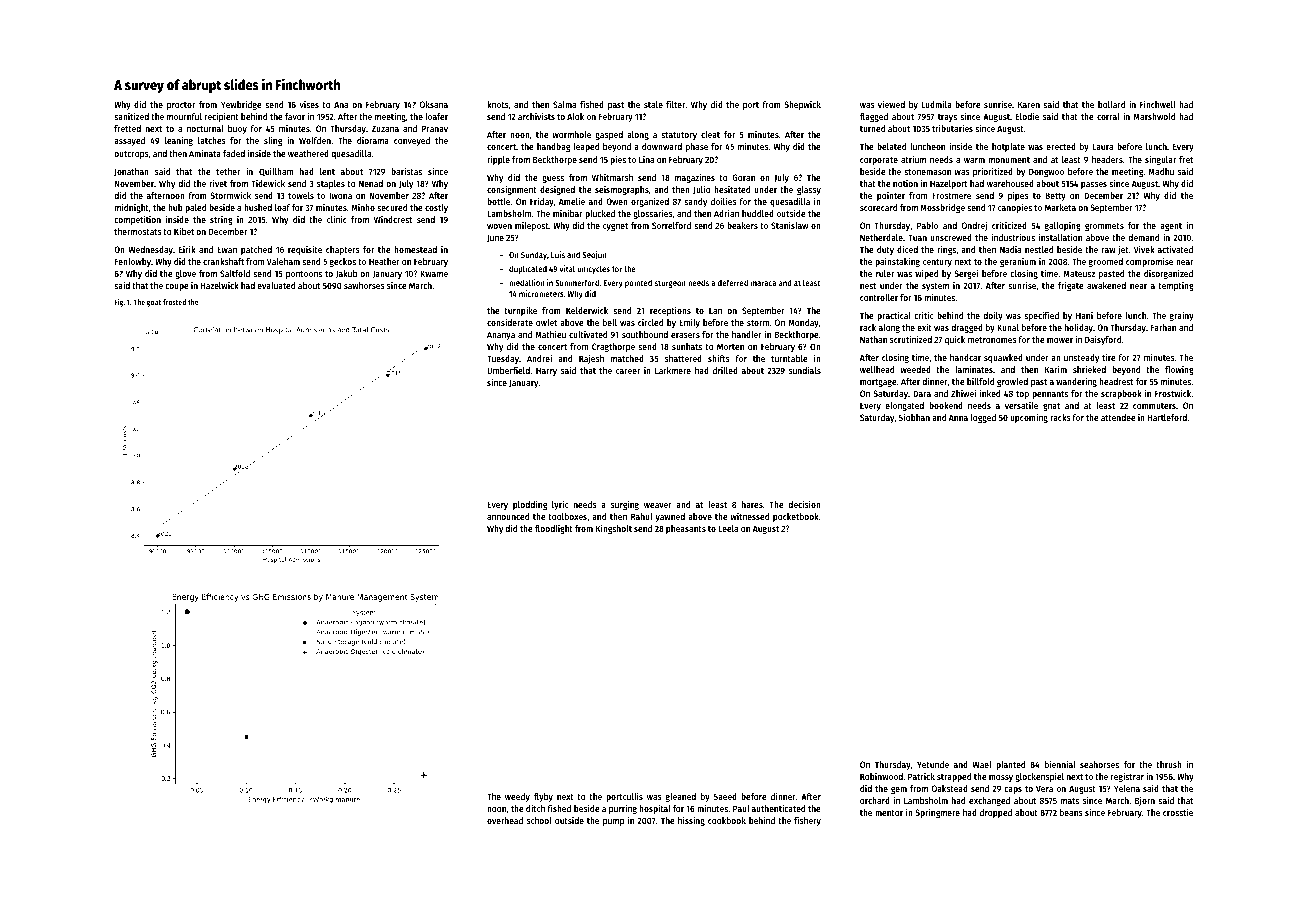  Describe the element at coordinates (174, 302) in the screenshot. I see `frosted` at that location.
